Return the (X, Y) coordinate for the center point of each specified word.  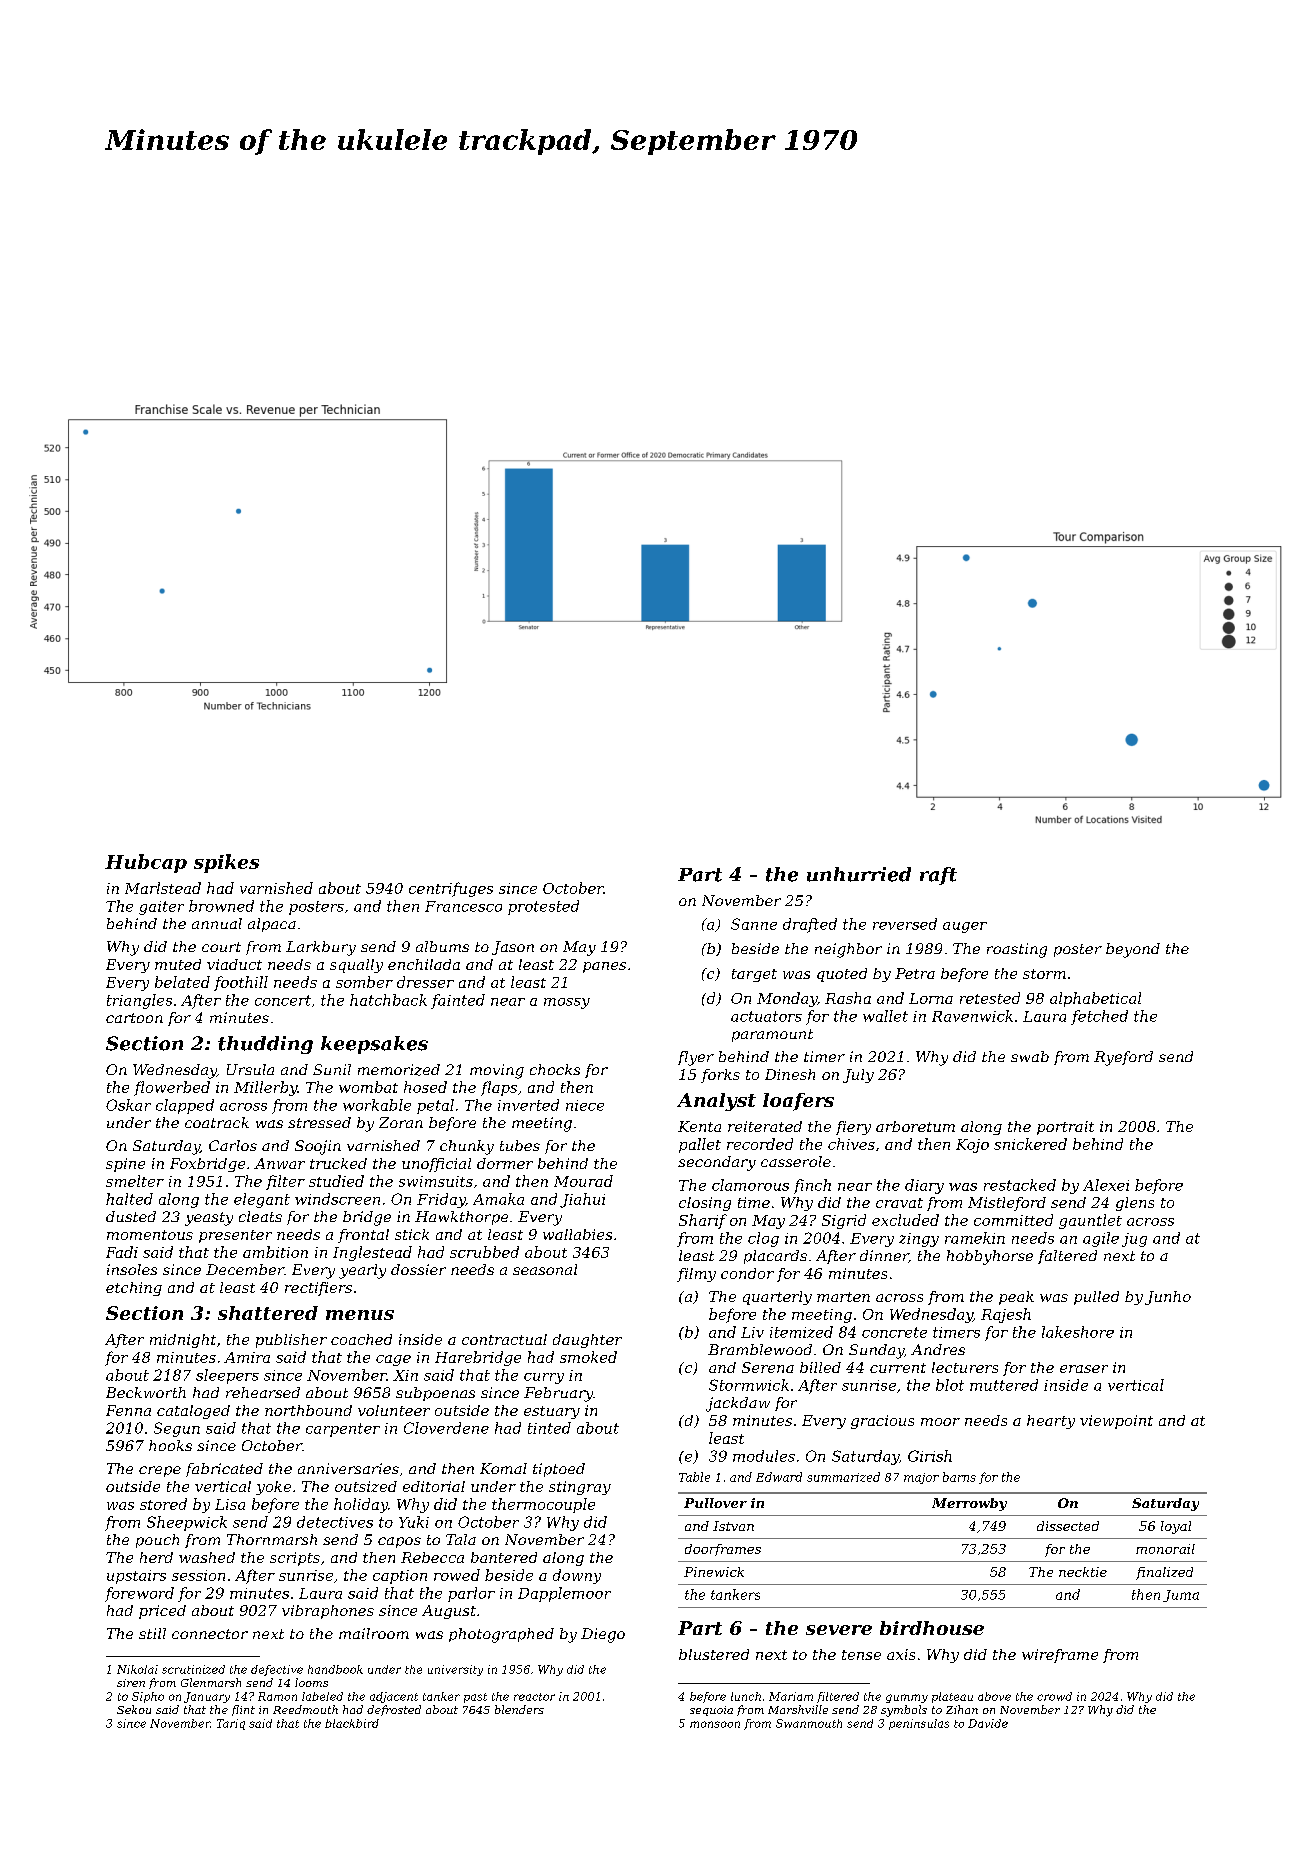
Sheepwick (187, 1523)
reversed (905, 924)
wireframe (1060, 1656)
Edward (779, 1477)
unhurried (859, 874)
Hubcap (146, 863)
